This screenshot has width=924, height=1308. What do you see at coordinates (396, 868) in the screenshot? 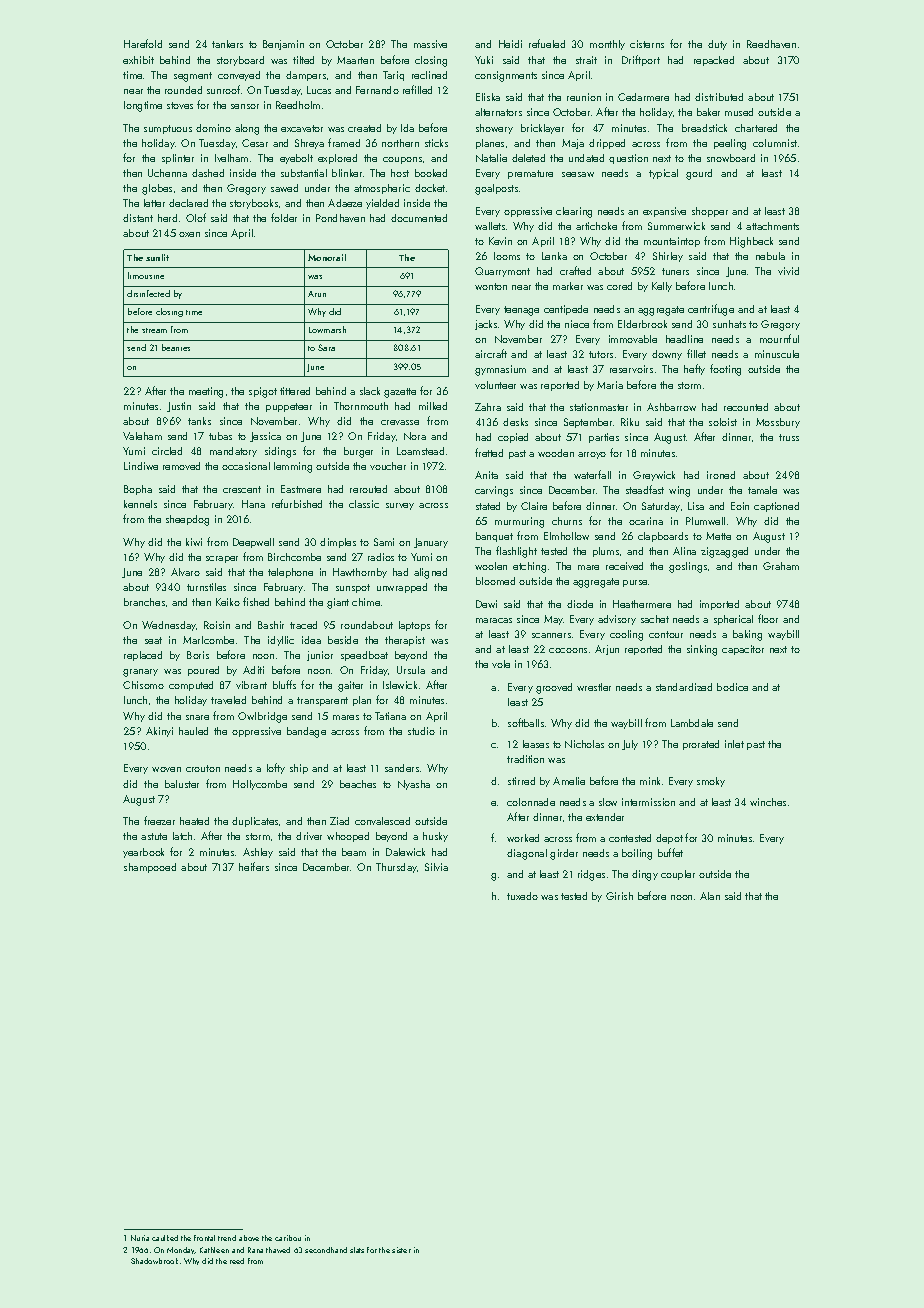
I see `Thursday` at bounding box center [396, 868].
